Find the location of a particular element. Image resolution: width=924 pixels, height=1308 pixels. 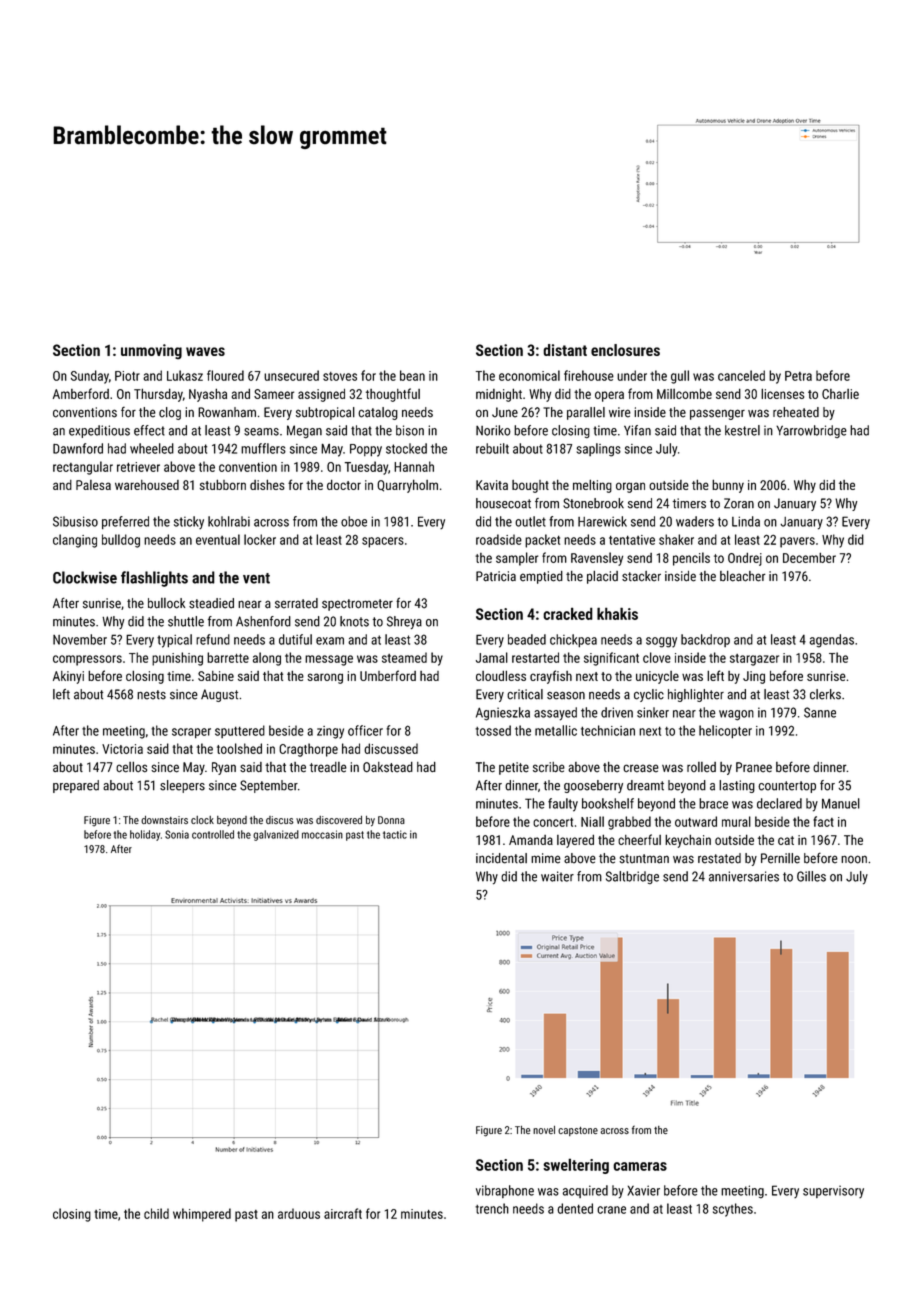

Kavita is located at coordinates (492, 485).
